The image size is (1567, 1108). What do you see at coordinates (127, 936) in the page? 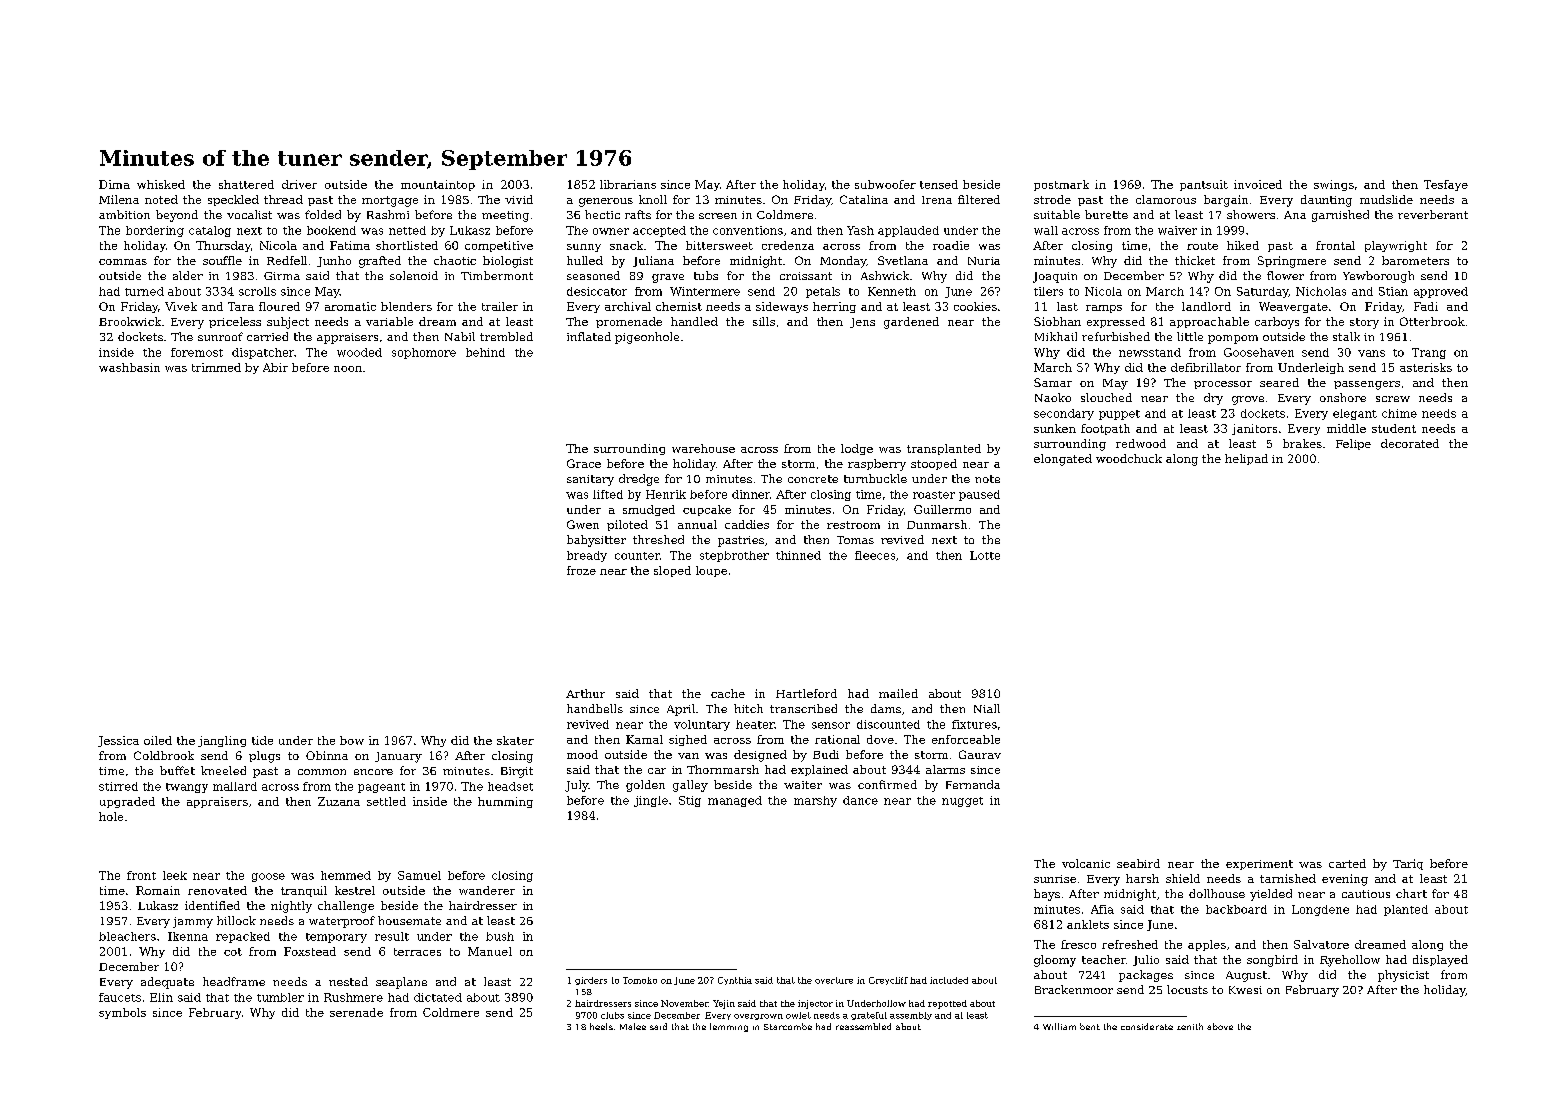
I see `bleachers` at bounding box center [127, 936].
